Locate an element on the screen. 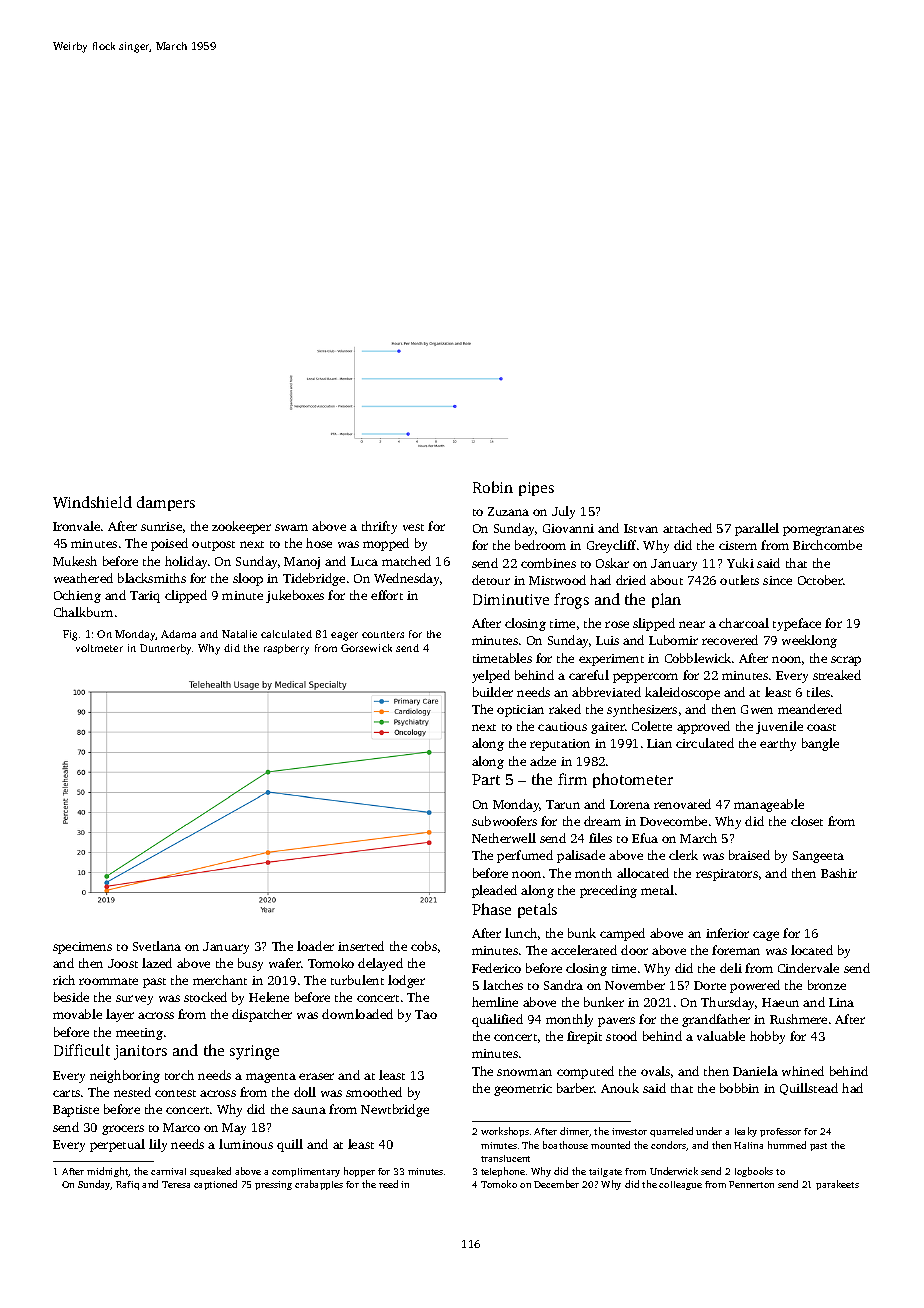  perfumed is located at coordinates (525, 856).
